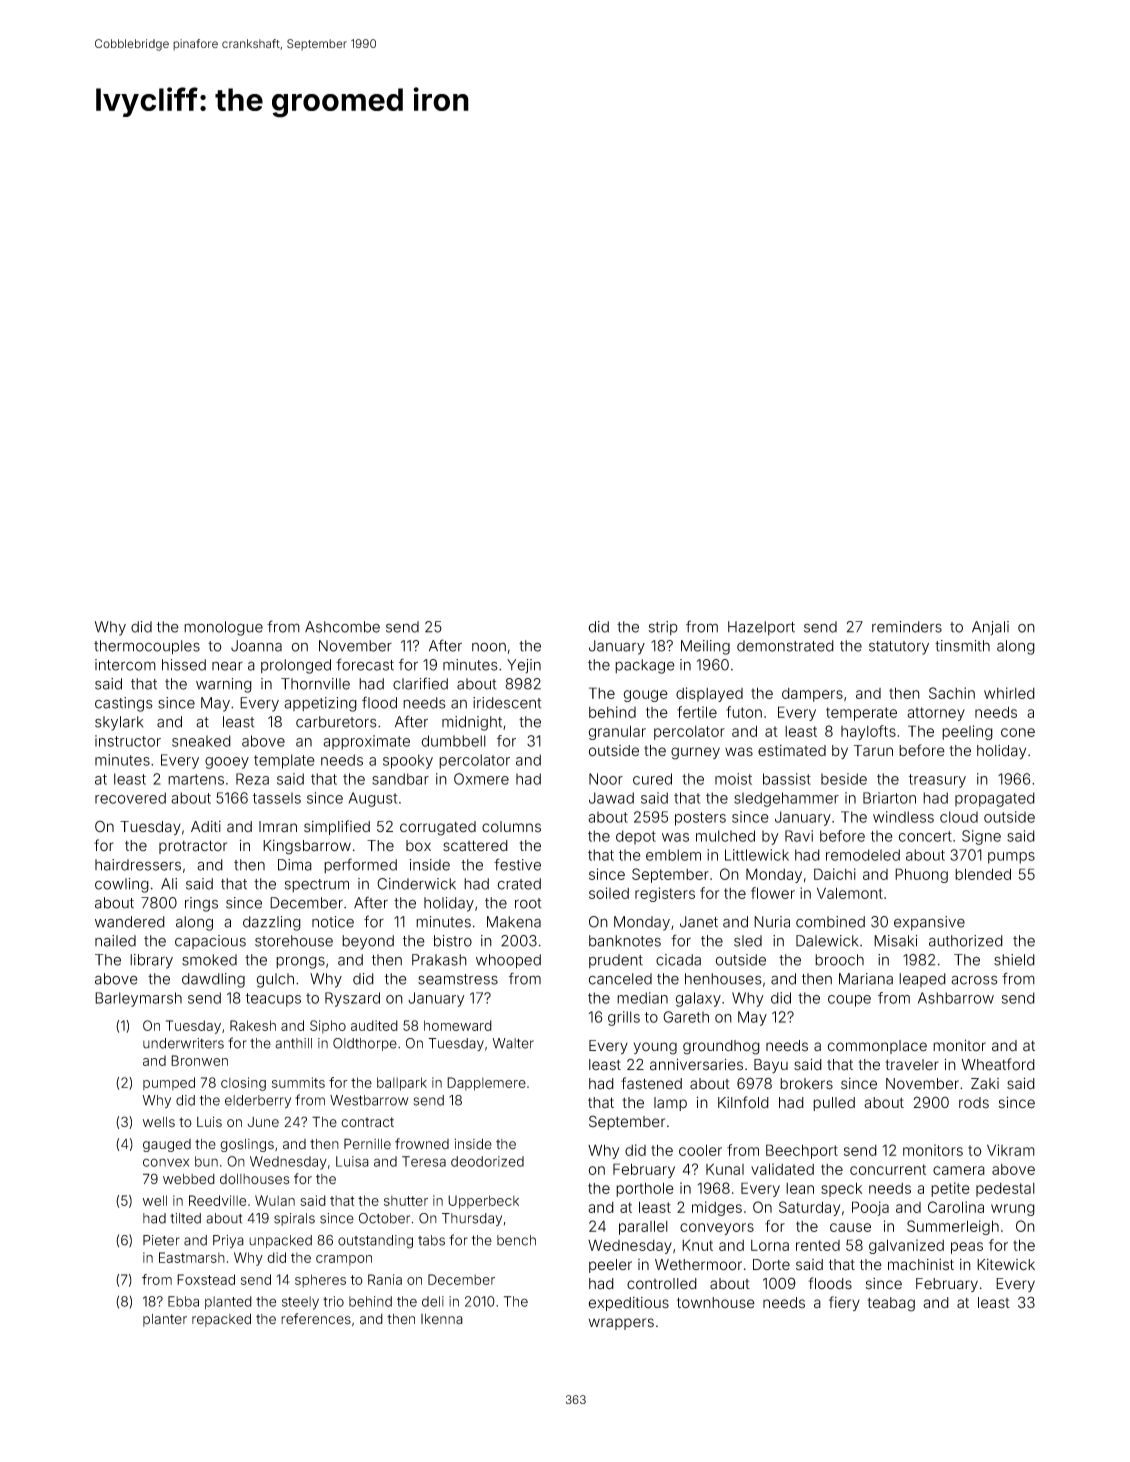 The height and width of the screenshot is (1462, 1130). I want to click on pumped, so click(169, 1084).
